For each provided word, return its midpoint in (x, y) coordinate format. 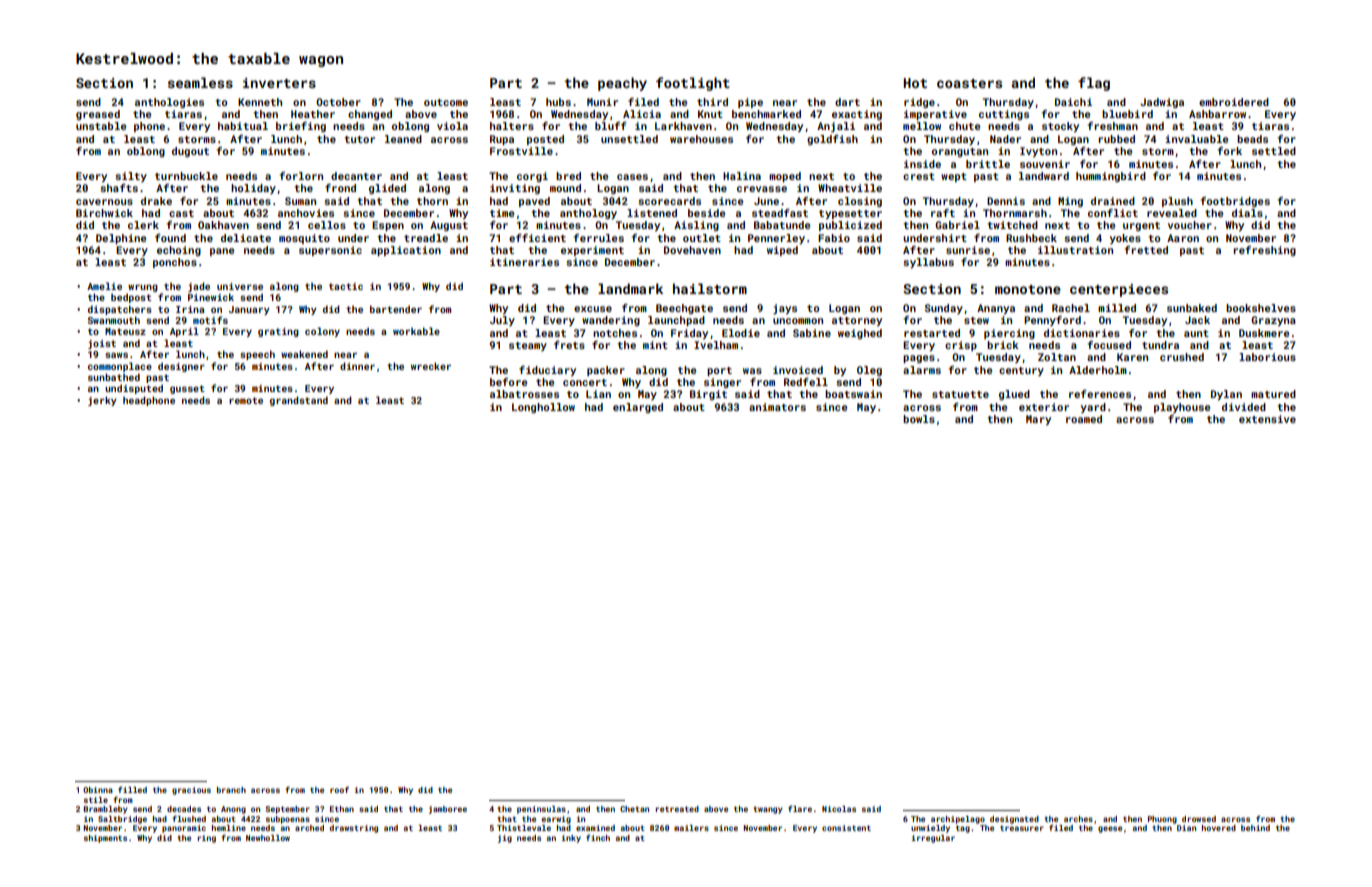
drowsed (1199, 819)
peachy (622, 84)
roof (339, 789)
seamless (200, 82)
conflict (1113, 213)
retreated (677, 809)
